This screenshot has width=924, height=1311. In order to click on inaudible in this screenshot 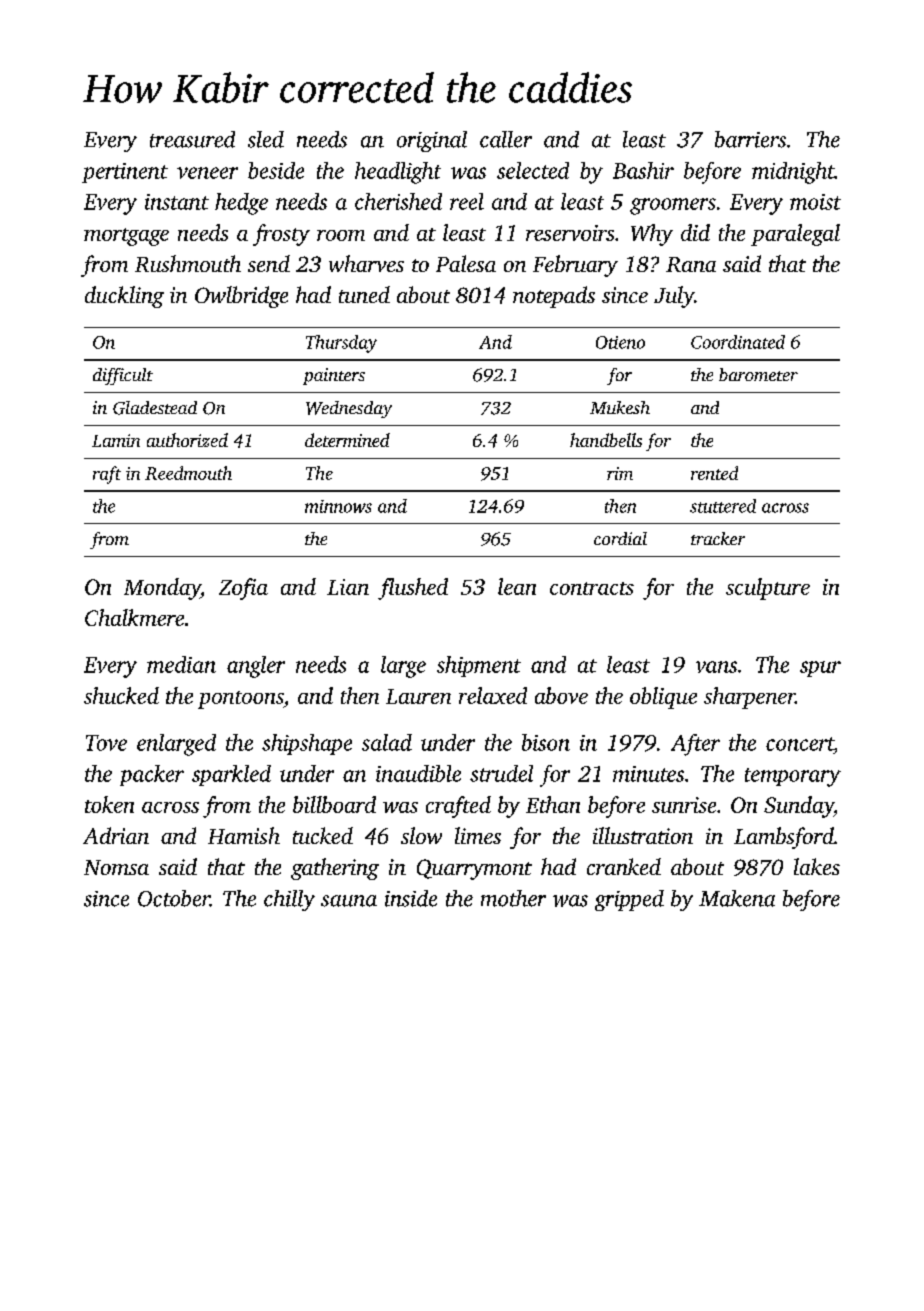, I will do `click(418, 773)`.
